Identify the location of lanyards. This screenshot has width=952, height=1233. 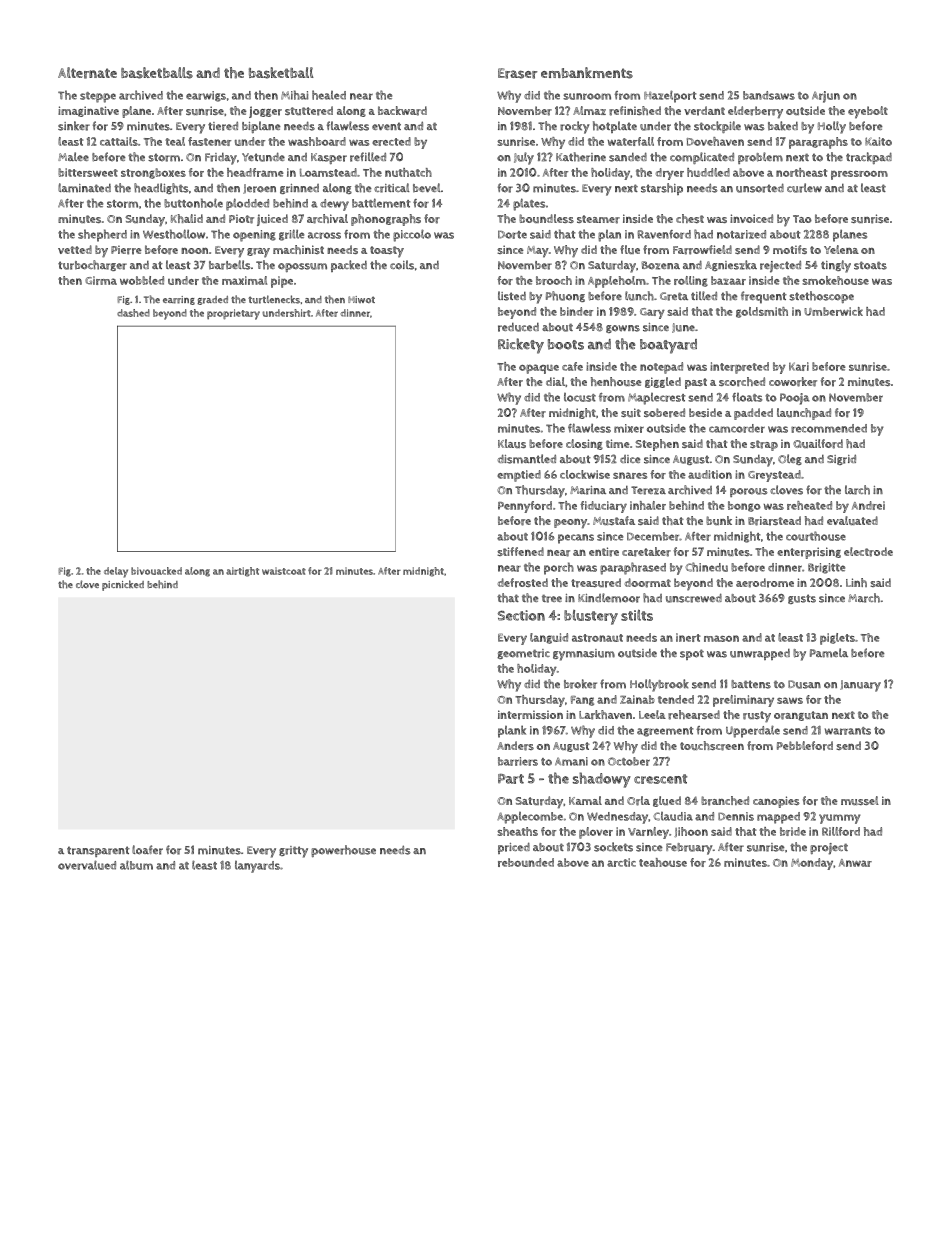
(257, 867).
